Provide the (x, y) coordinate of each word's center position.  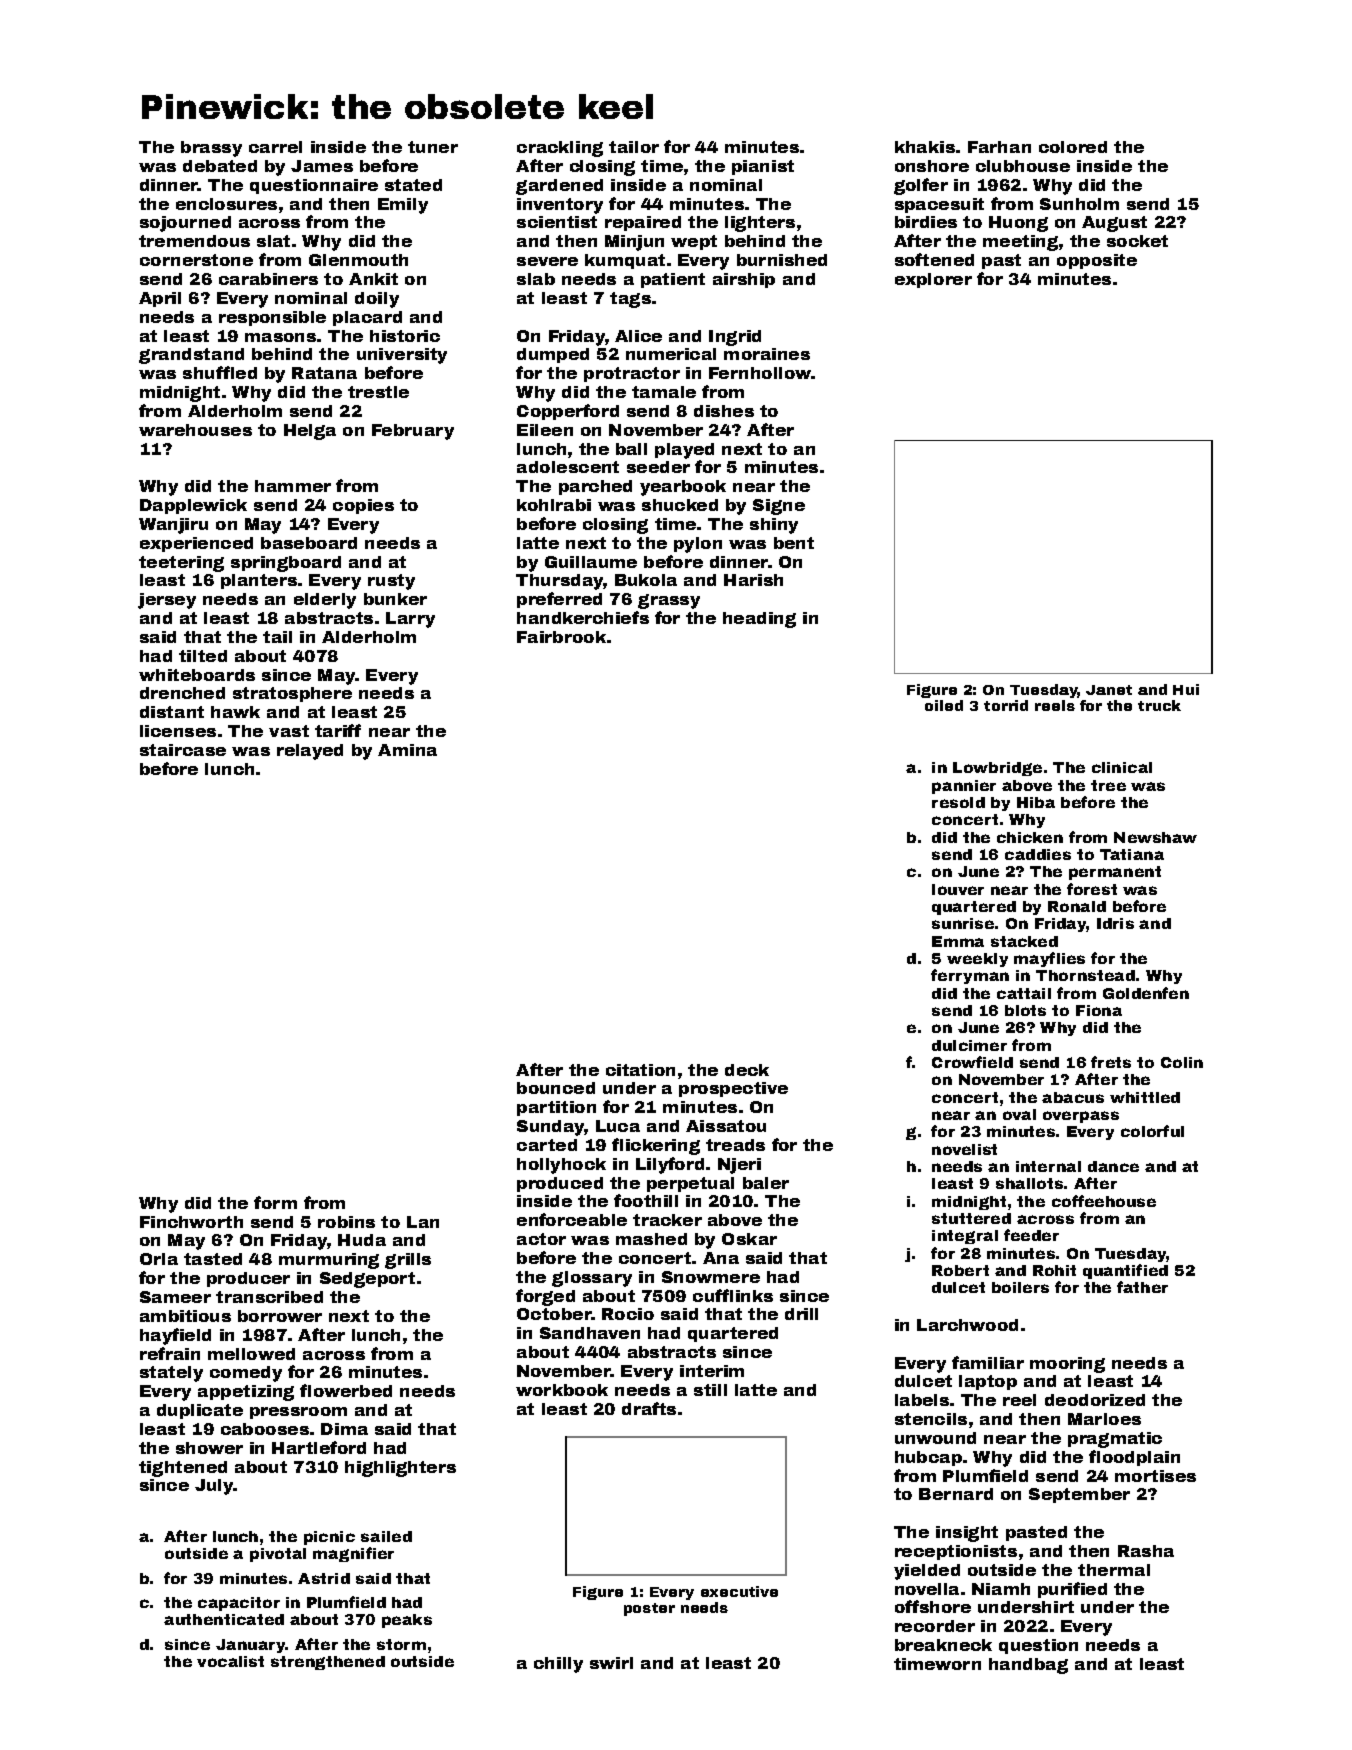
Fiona (1099, 1010)
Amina (407, 750)
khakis (925, 147)
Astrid (324, 1578)
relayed (310, 752)
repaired (643, 223)
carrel (275, 147)
